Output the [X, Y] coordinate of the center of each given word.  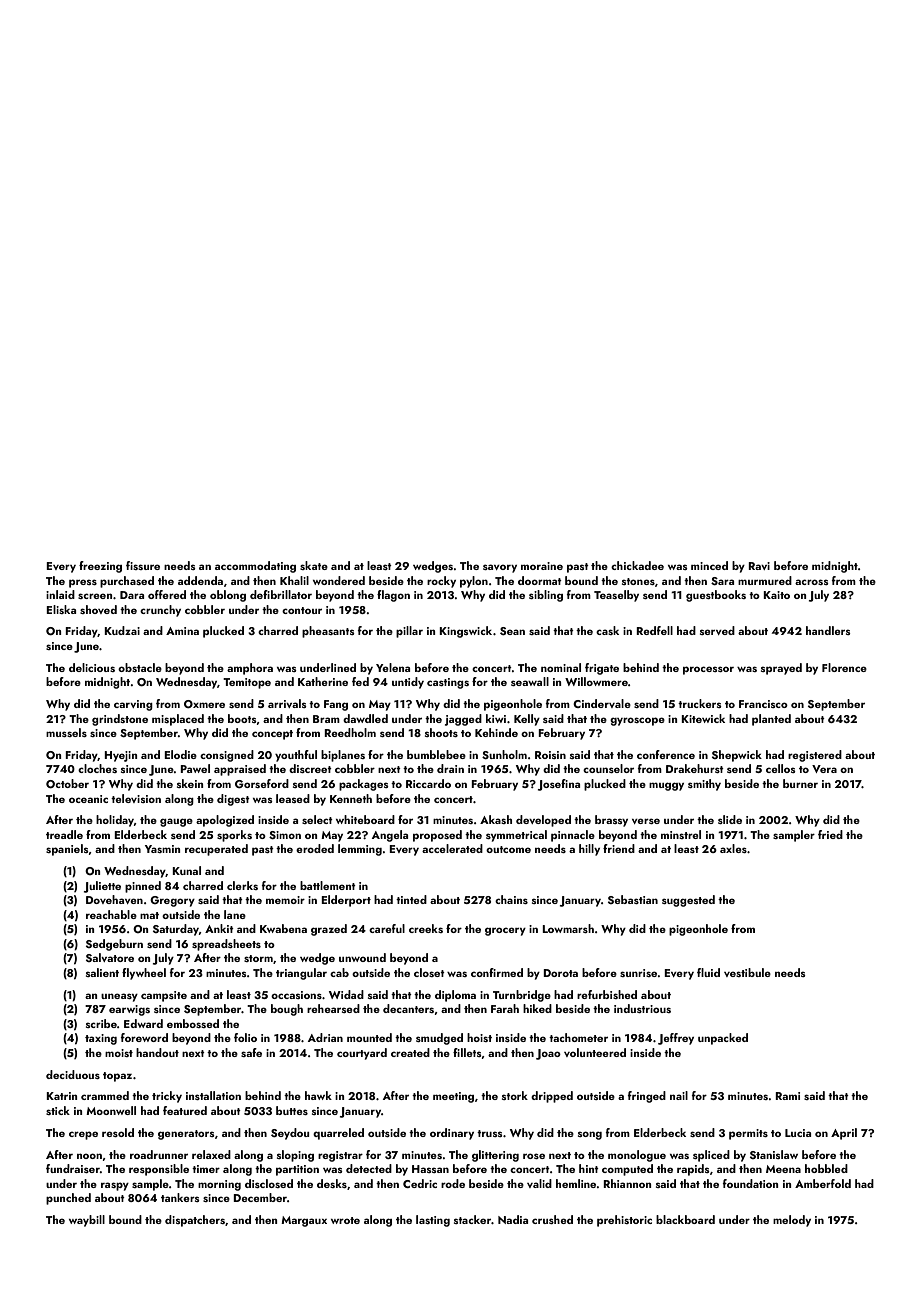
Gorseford [262, 783]
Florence [844, 667]
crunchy [160, 611]
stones [638, 581]
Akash [496, 819]
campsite [164, 996]
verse [646, 821]
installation [213, 1095]
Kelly [527, 720]
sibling [546, 596]
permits [748, 1134]
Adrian [325, 1037]
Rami [787, 1096]
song [590, 1135]
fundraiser [73, 1168]
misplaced [178, 720]
